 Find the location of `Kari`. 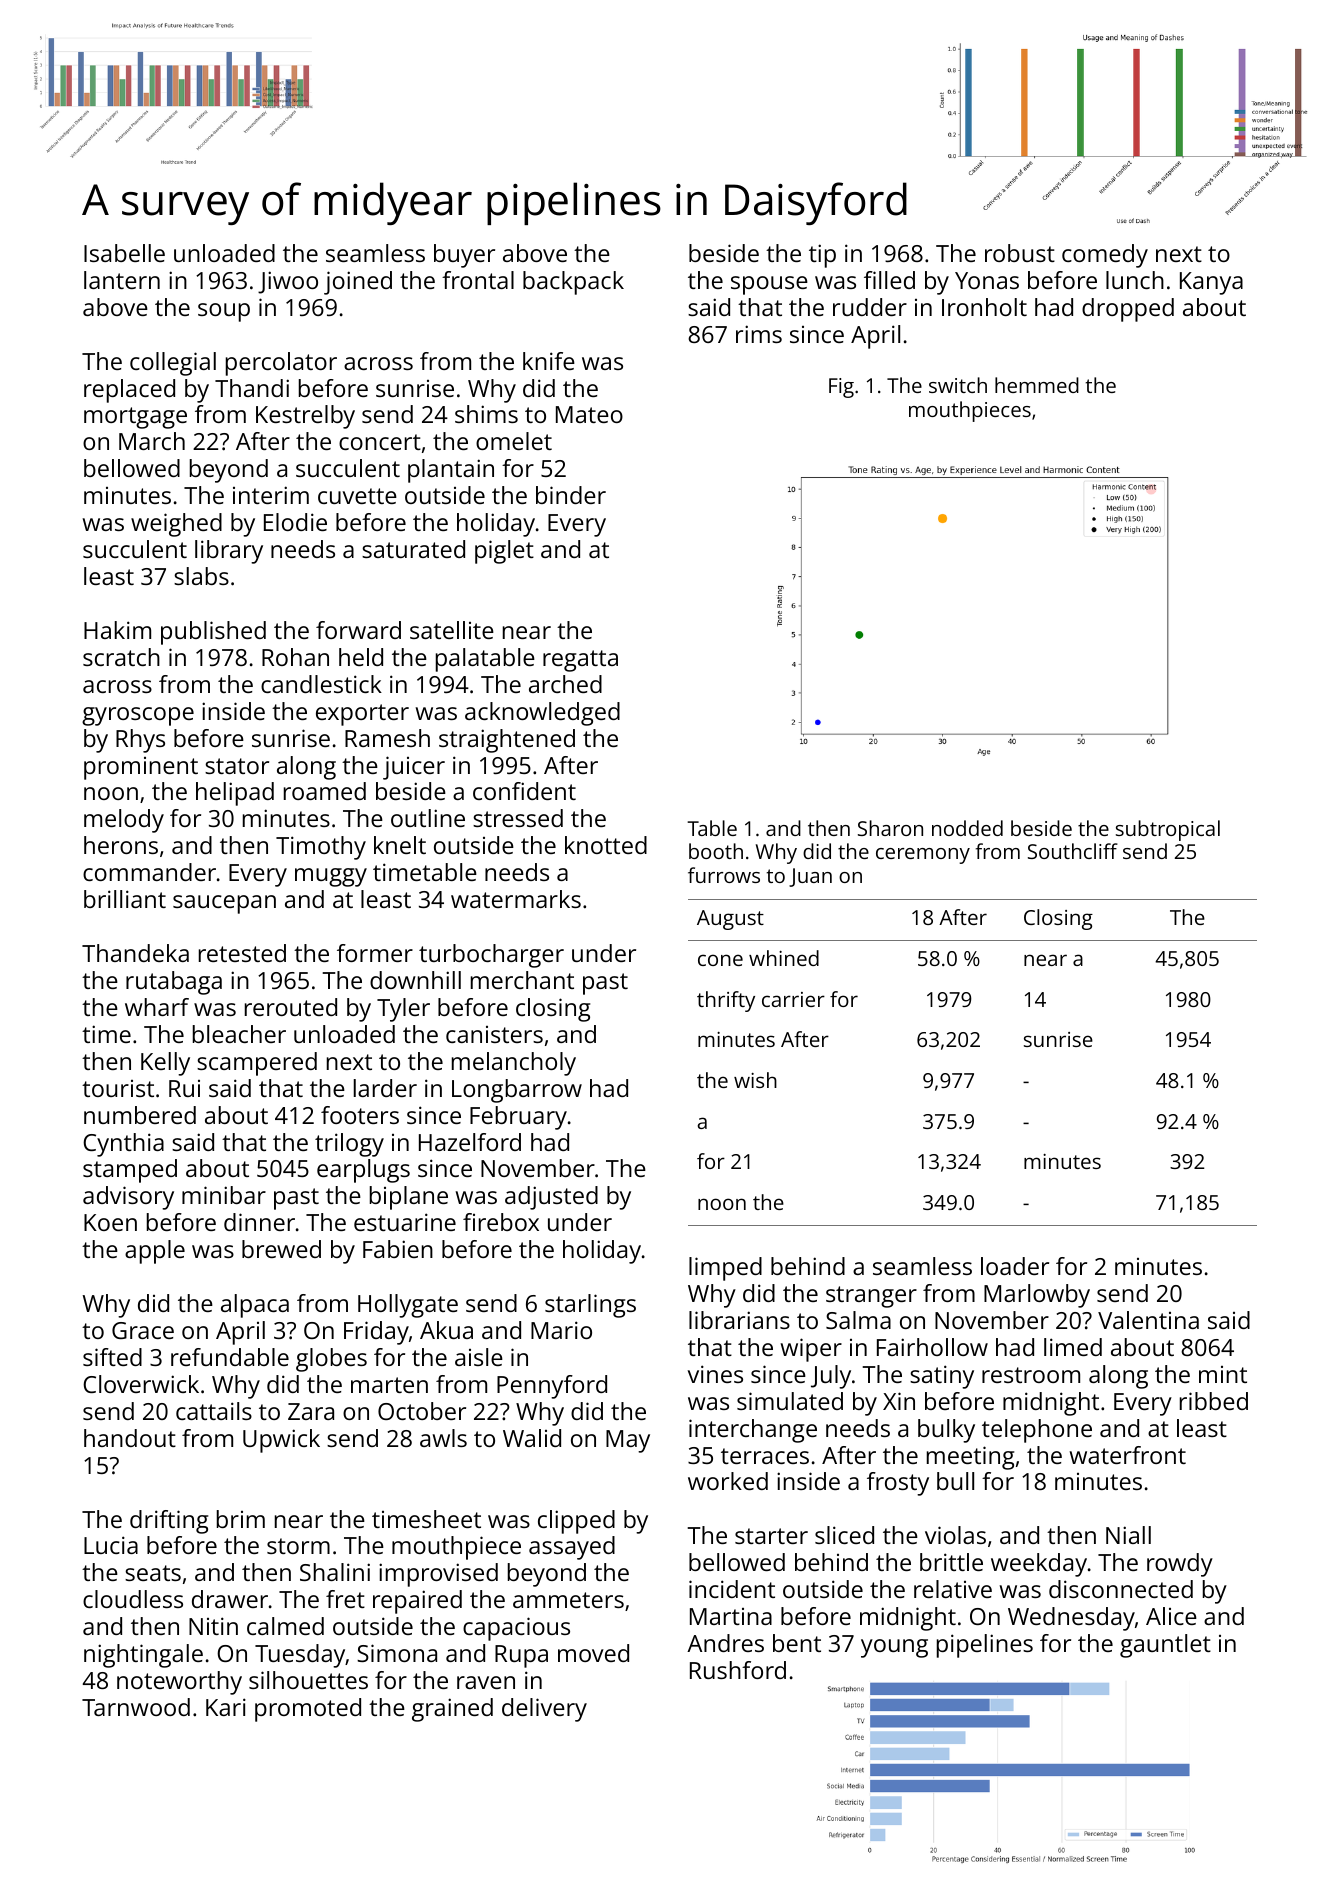

Kari is located at coordinates (226, 1707).
